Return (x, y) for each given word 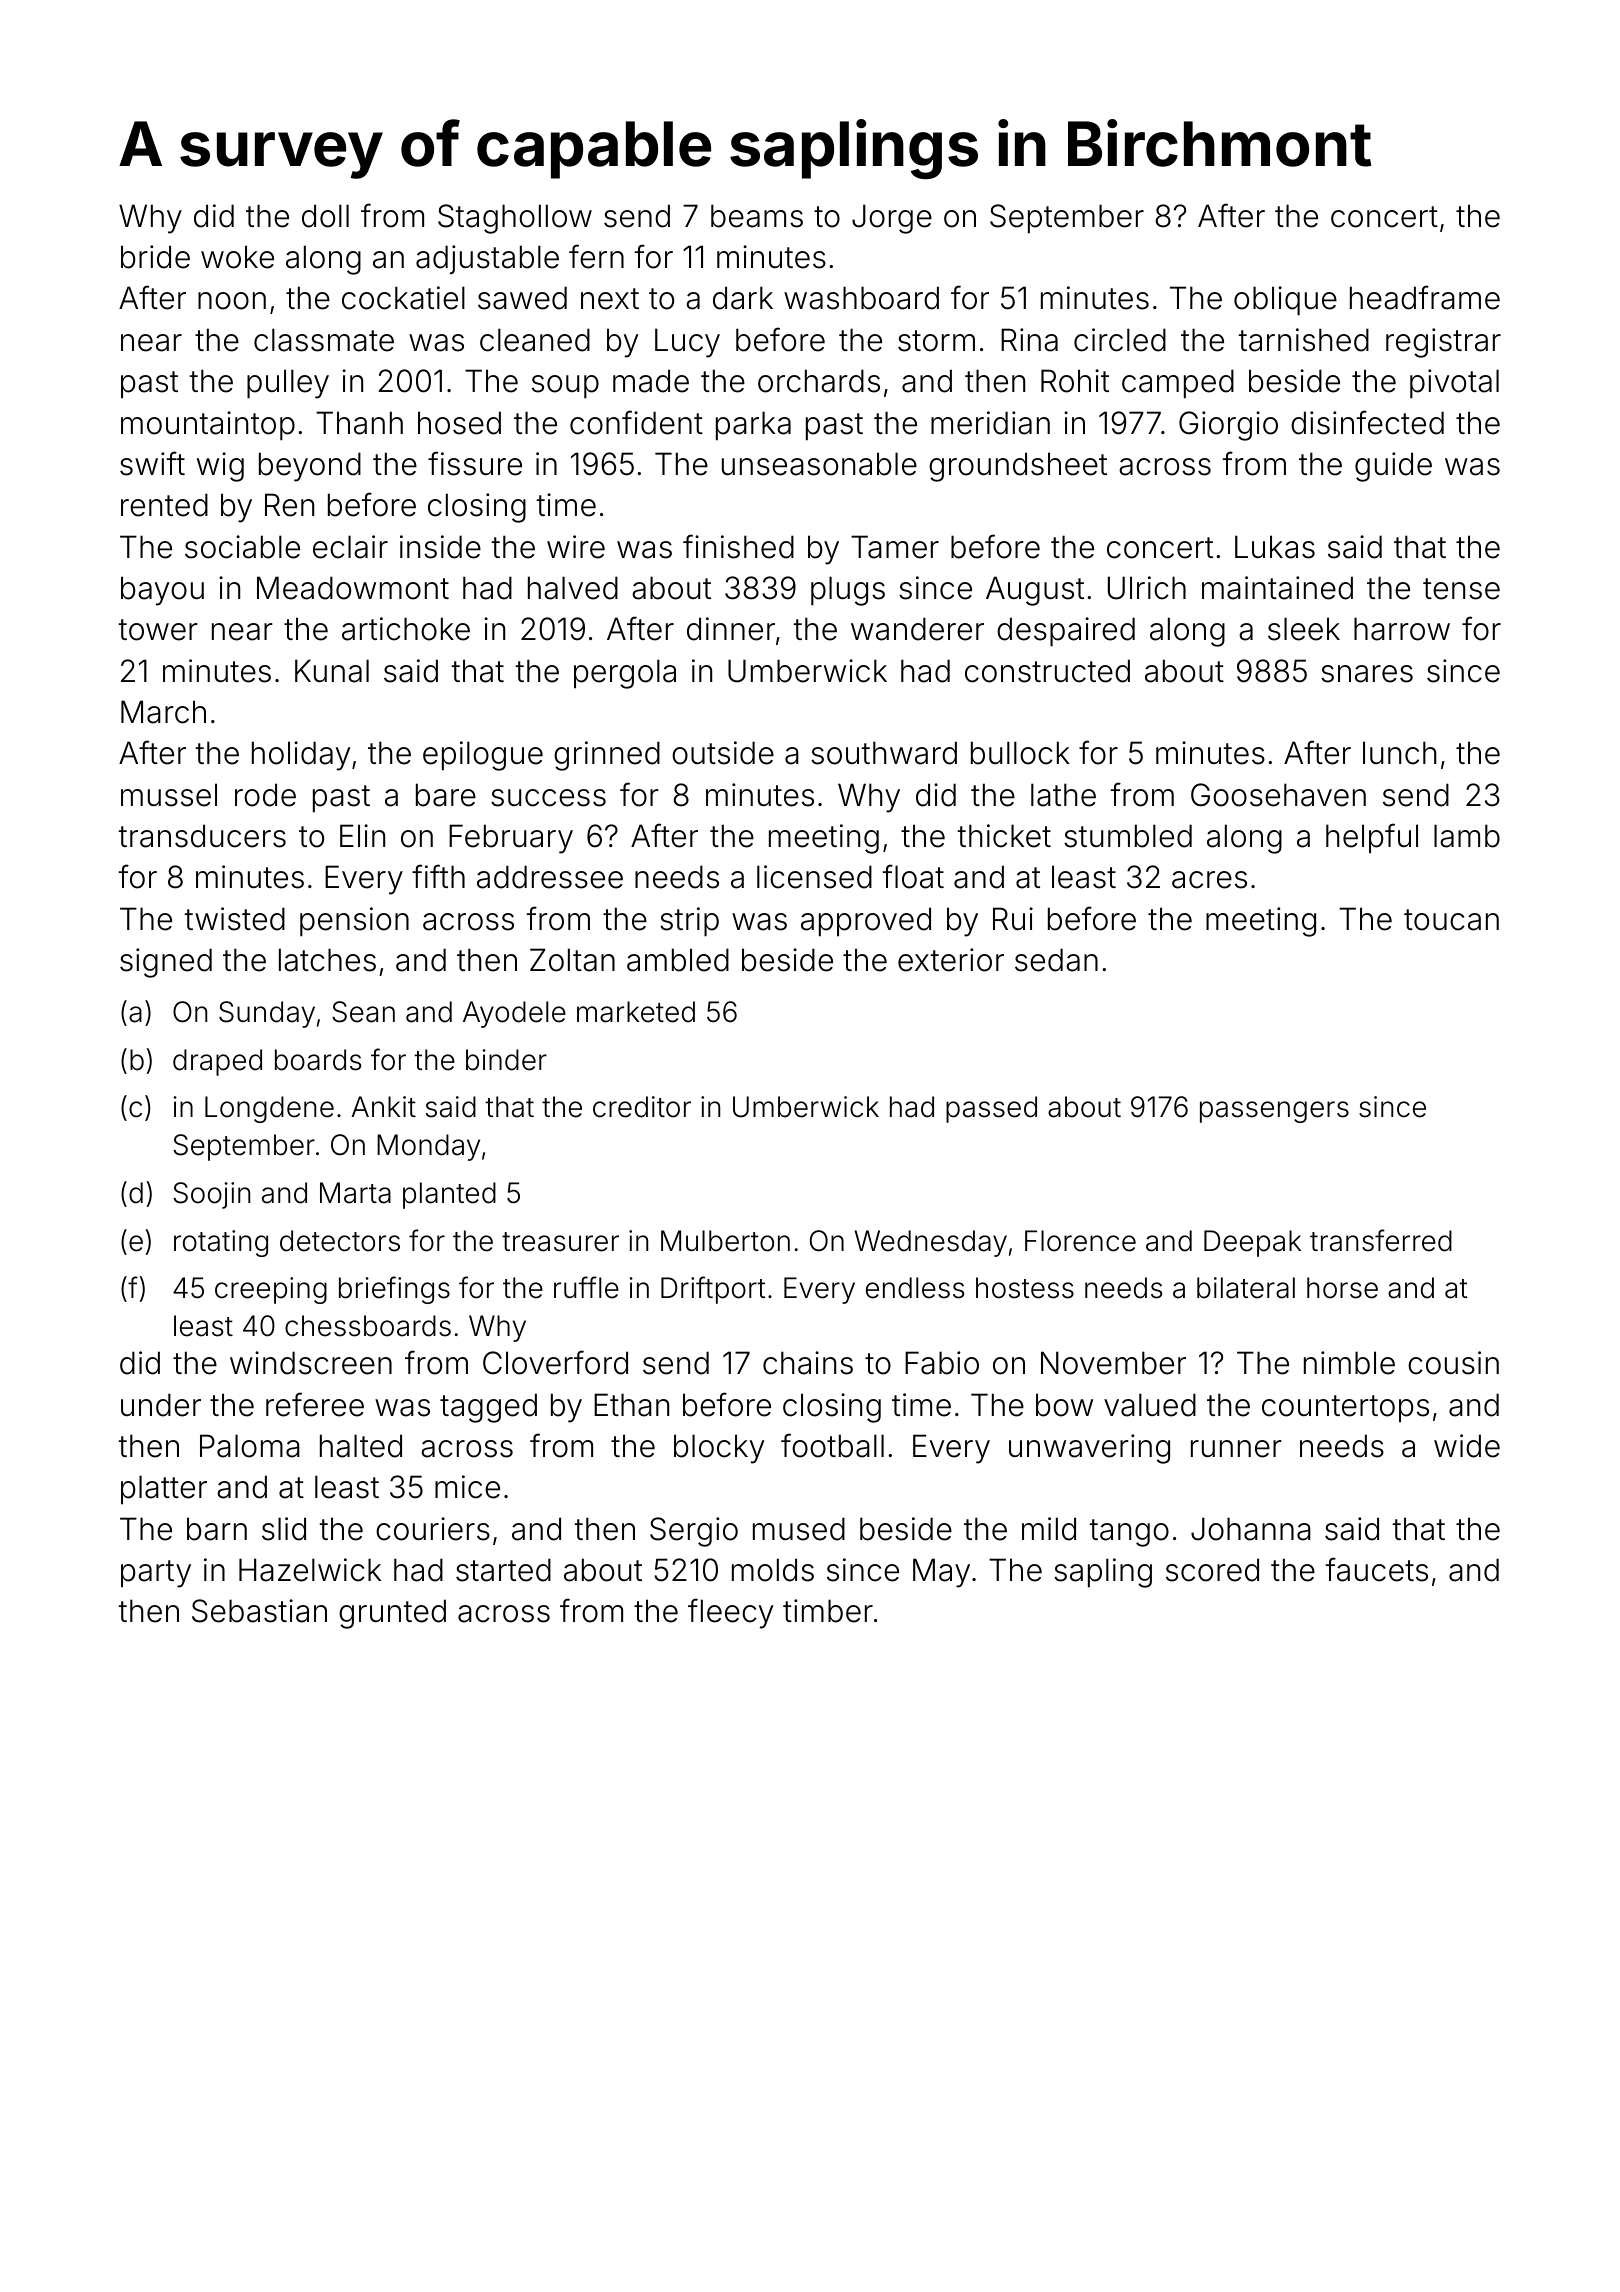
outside (723, 753)
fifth (438, 876)
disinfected (1367, 422)
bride (155, 257)
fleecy (731, 1613)
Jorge (892, 219)
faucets (1376, 1569)
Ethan (631, 1405)
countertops (1345, 1409)
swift (152, 463)
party (156, 1574)
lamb (1467, 836)
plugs (848, 591)
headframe (1425, 297)
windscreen (311, 1363)
